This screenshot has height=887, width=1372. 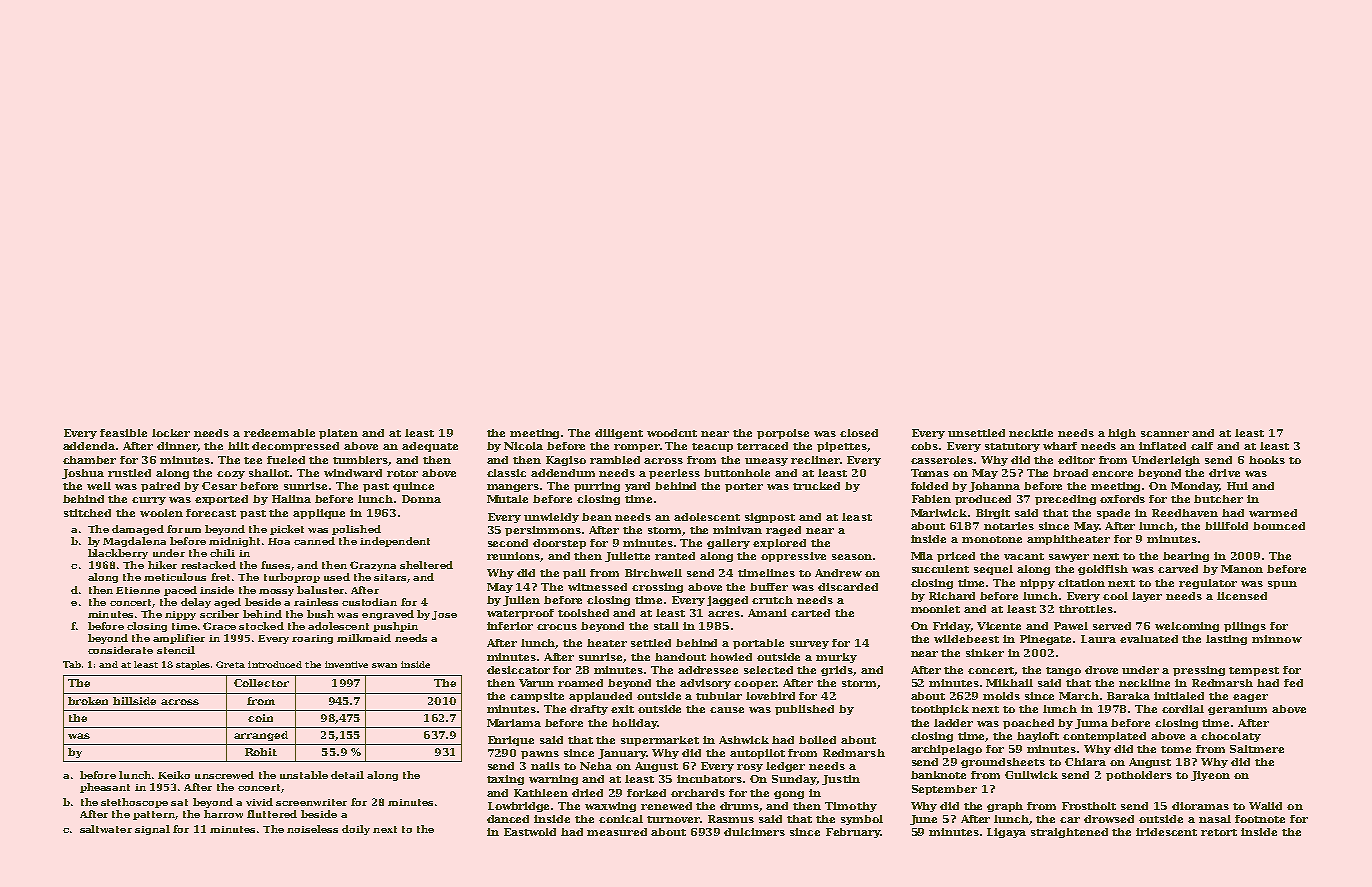 I want to click on calf, so click(x=1202, y=446).
